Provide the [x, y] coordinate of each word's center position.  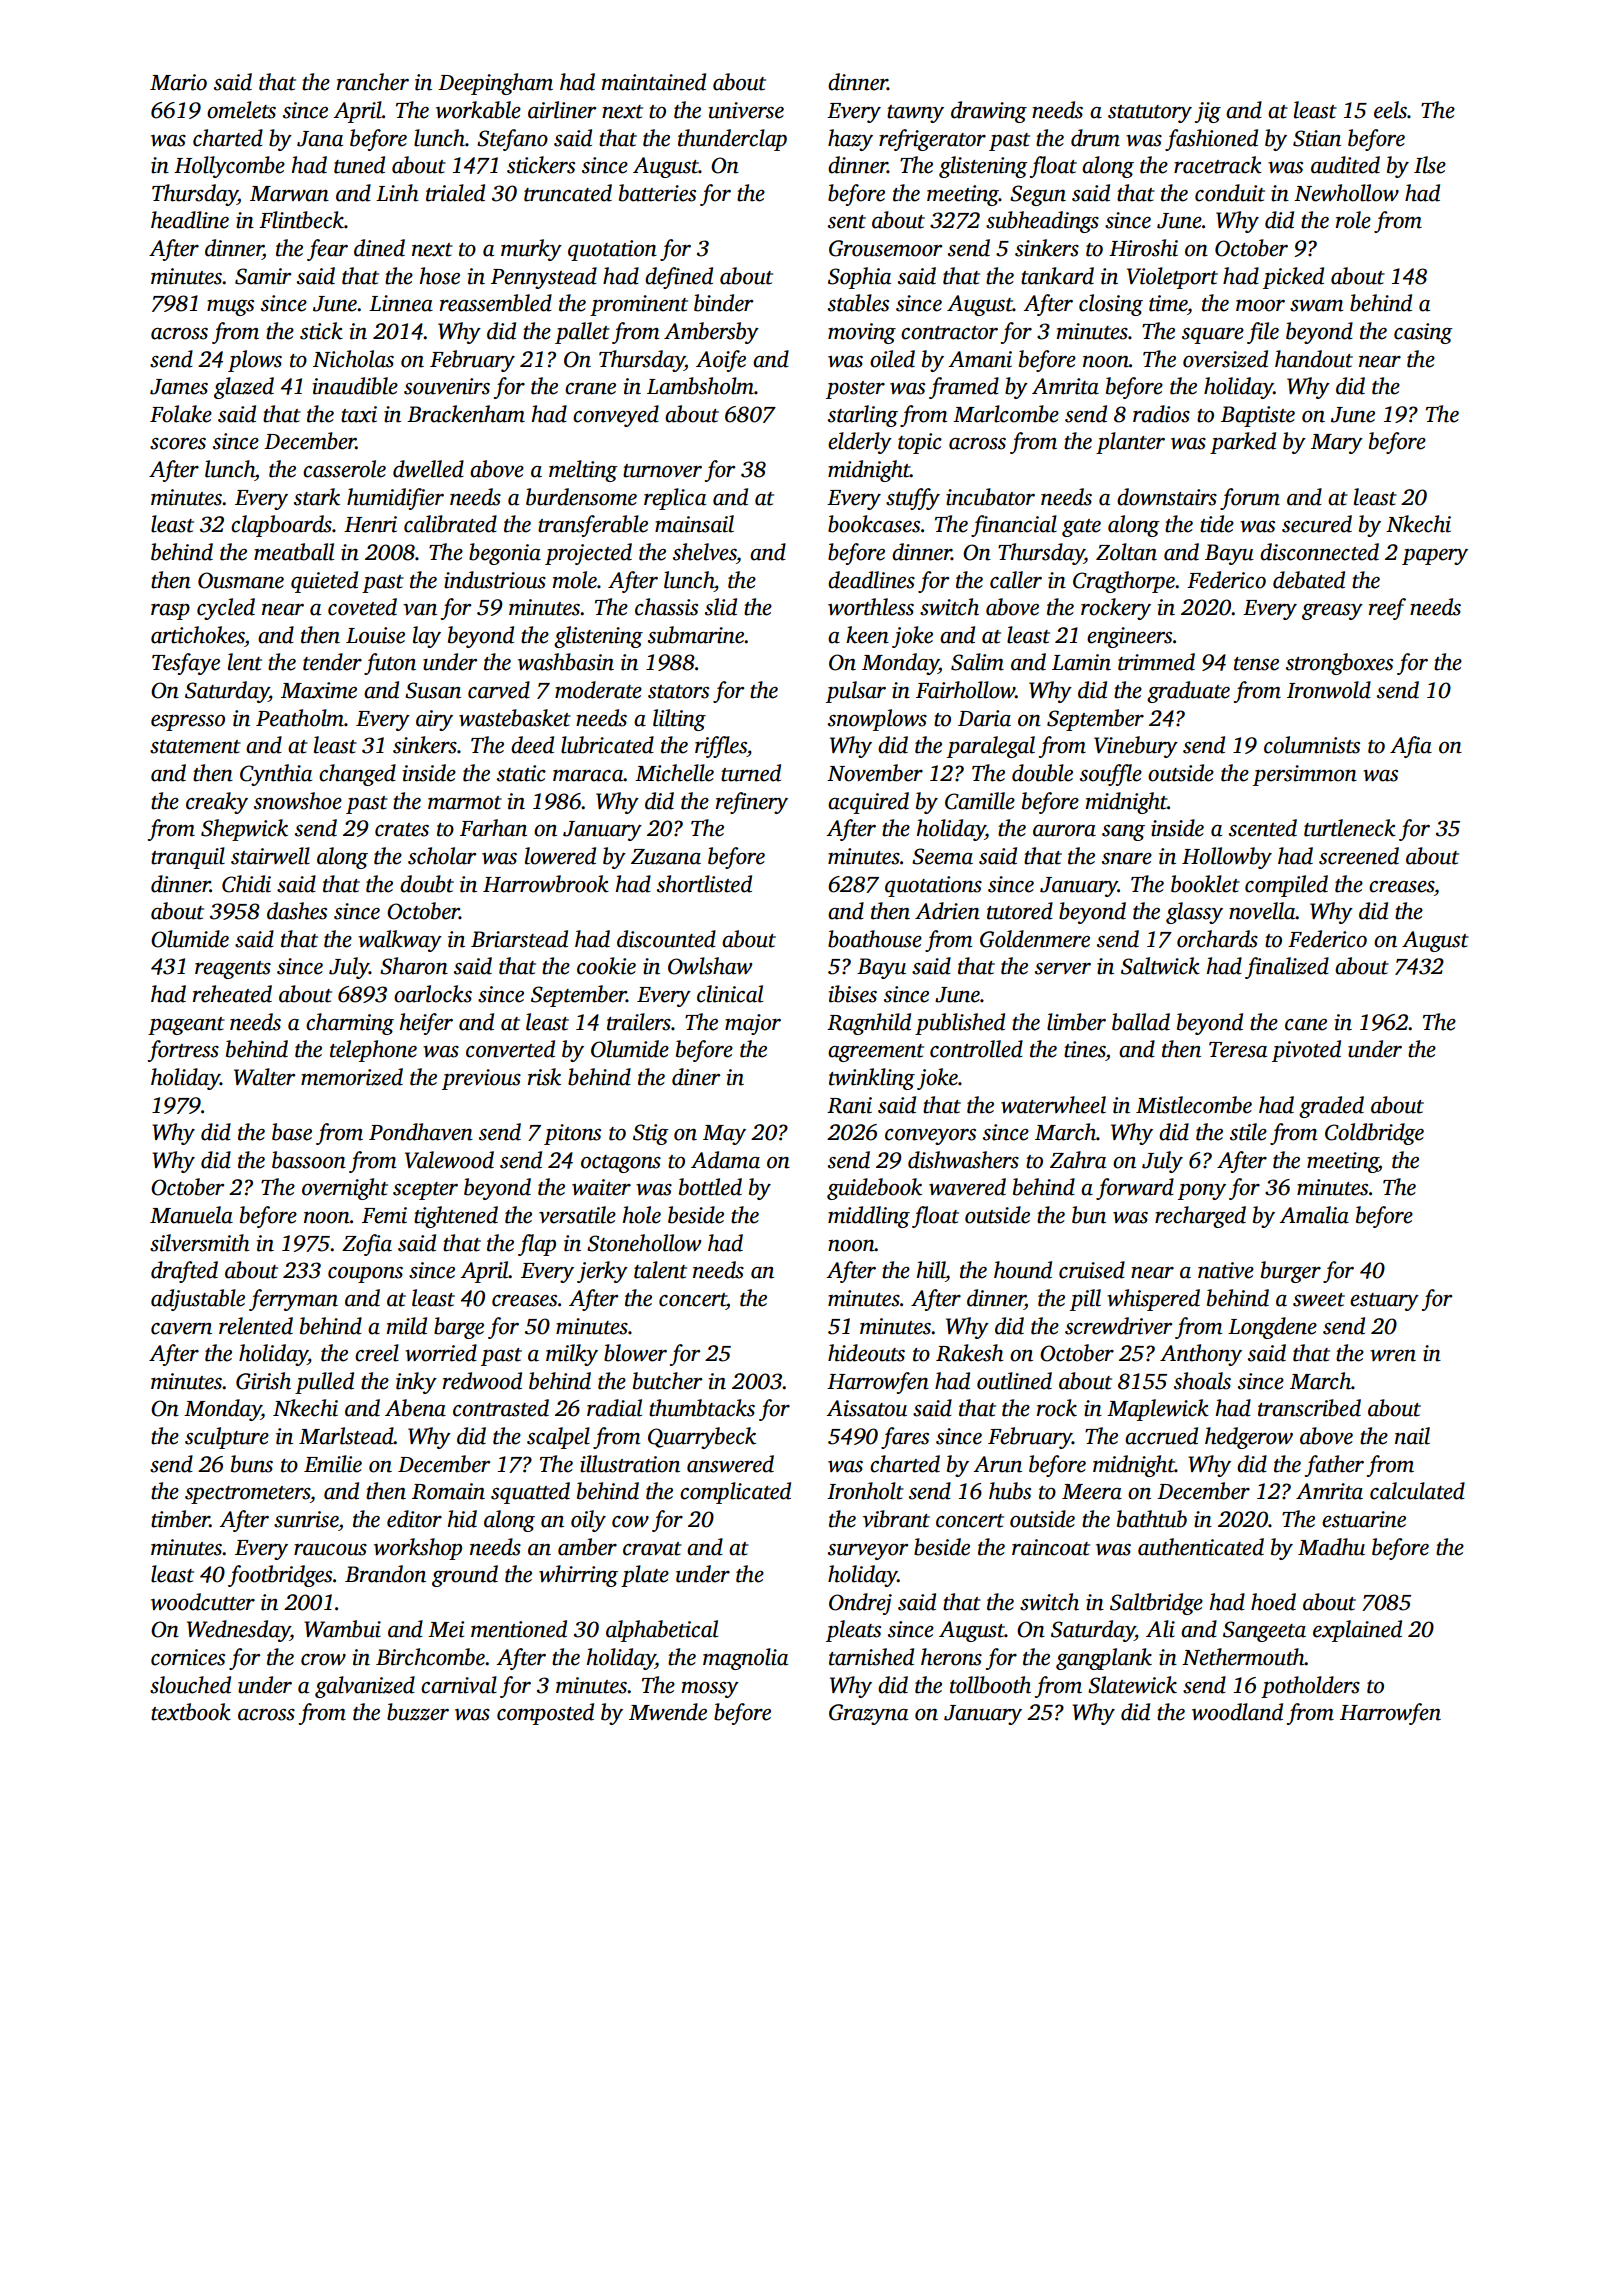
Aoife [721, 361]
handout [1314, 359]
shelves [704, 552]
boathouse [875, 939]
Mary [1337, 444]
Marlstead [346, 1436]
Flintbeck [301, 220]
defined [679, 278]
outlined [1014, 1381]
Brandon [385, 1574]
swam [1316, 306]
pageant [186, 1026]
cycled [226, 609]
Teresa [1238, 1050]
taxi [359, 414]
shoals [1202, 1381]
